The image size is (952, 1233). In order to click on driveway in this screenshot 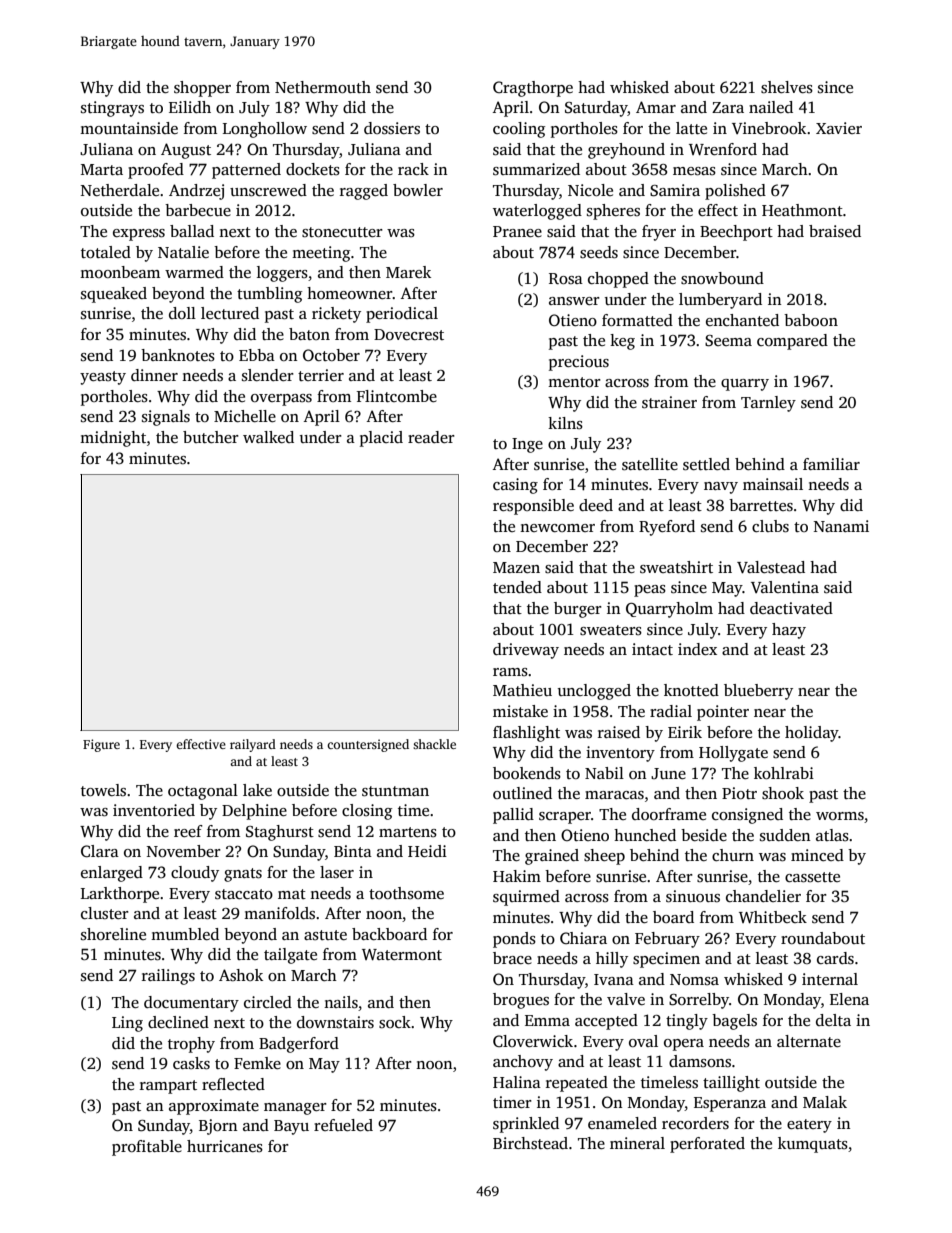, I will do `click(526, 651)`.
